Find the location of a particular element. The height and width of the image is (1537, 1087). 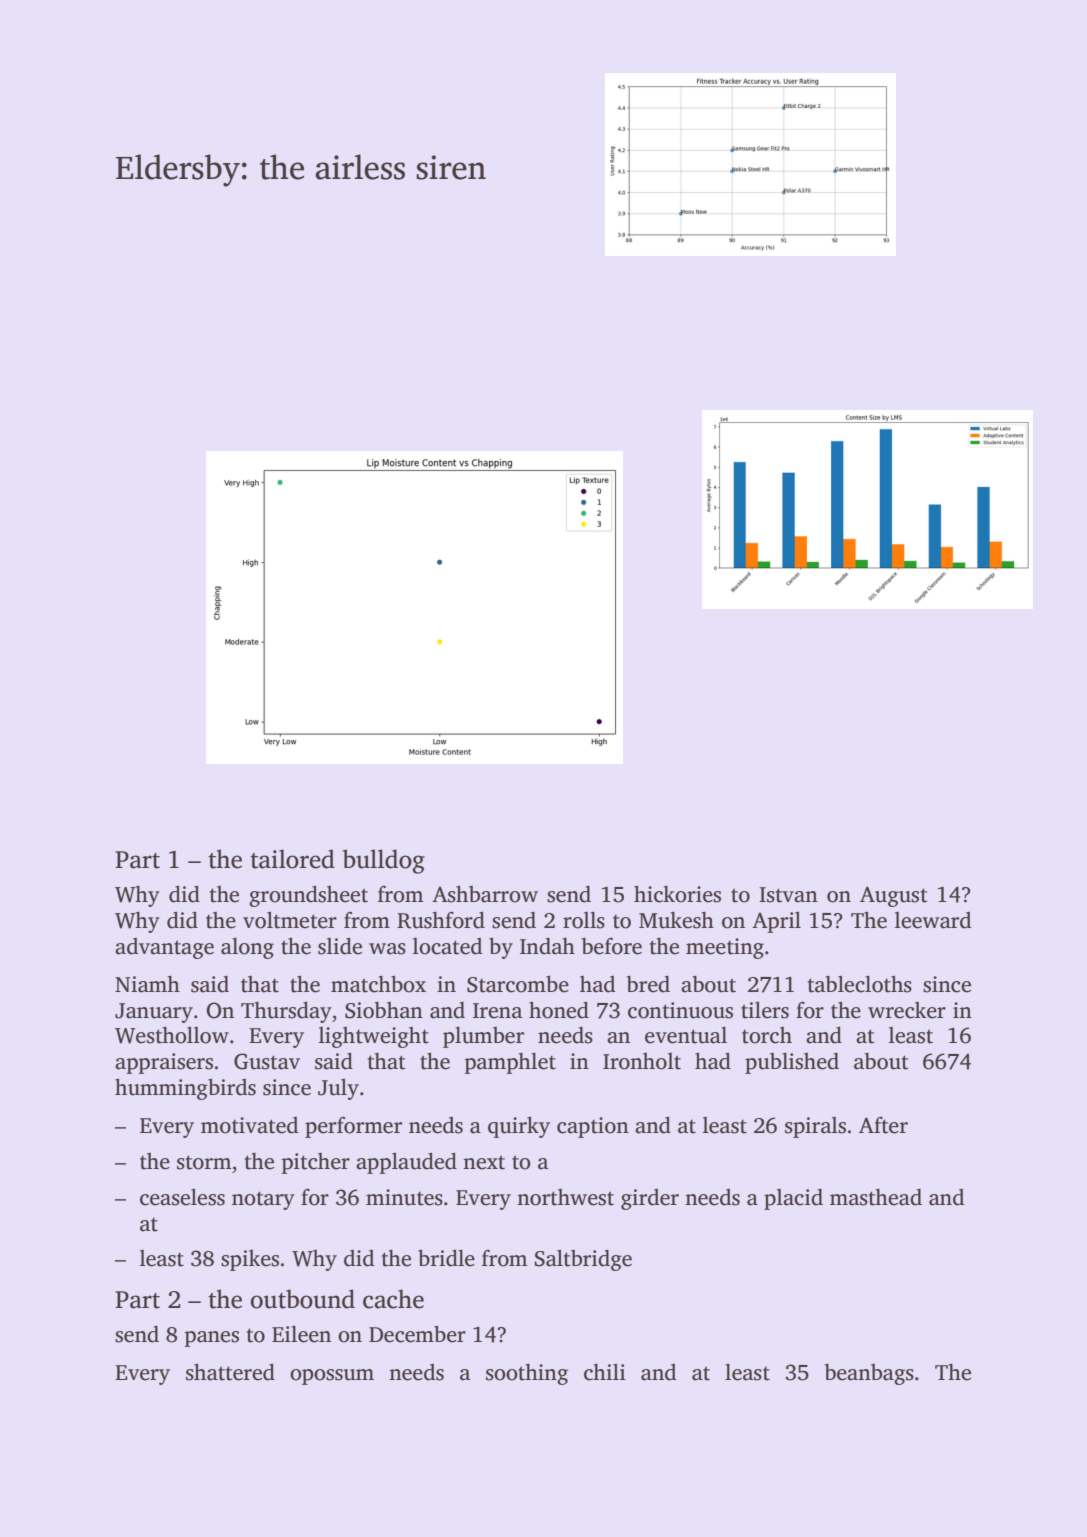

spirals is located at coordinates (815, 1127).
